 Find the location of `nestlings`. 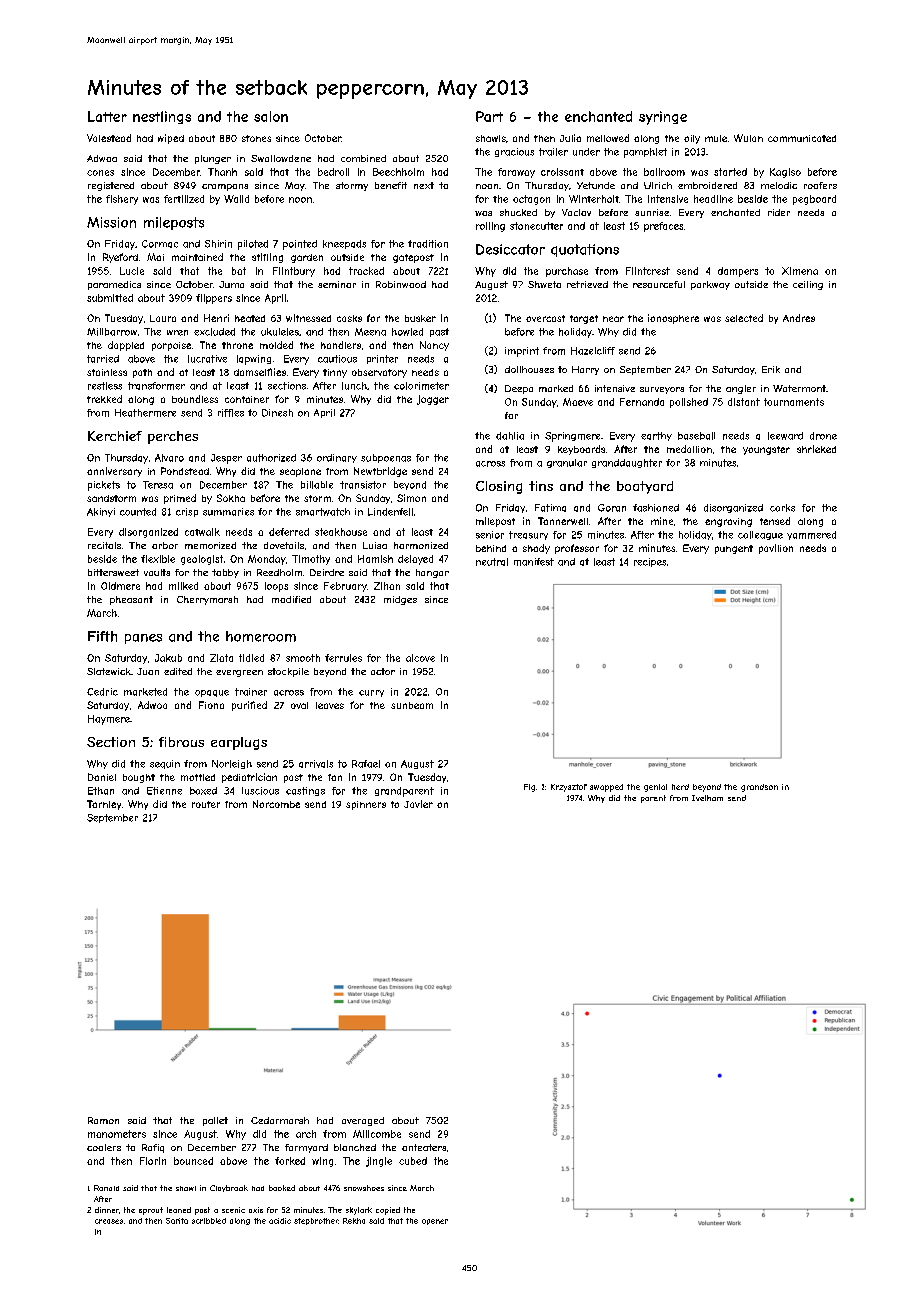

nestlings is located at coordinates (162, 117).
